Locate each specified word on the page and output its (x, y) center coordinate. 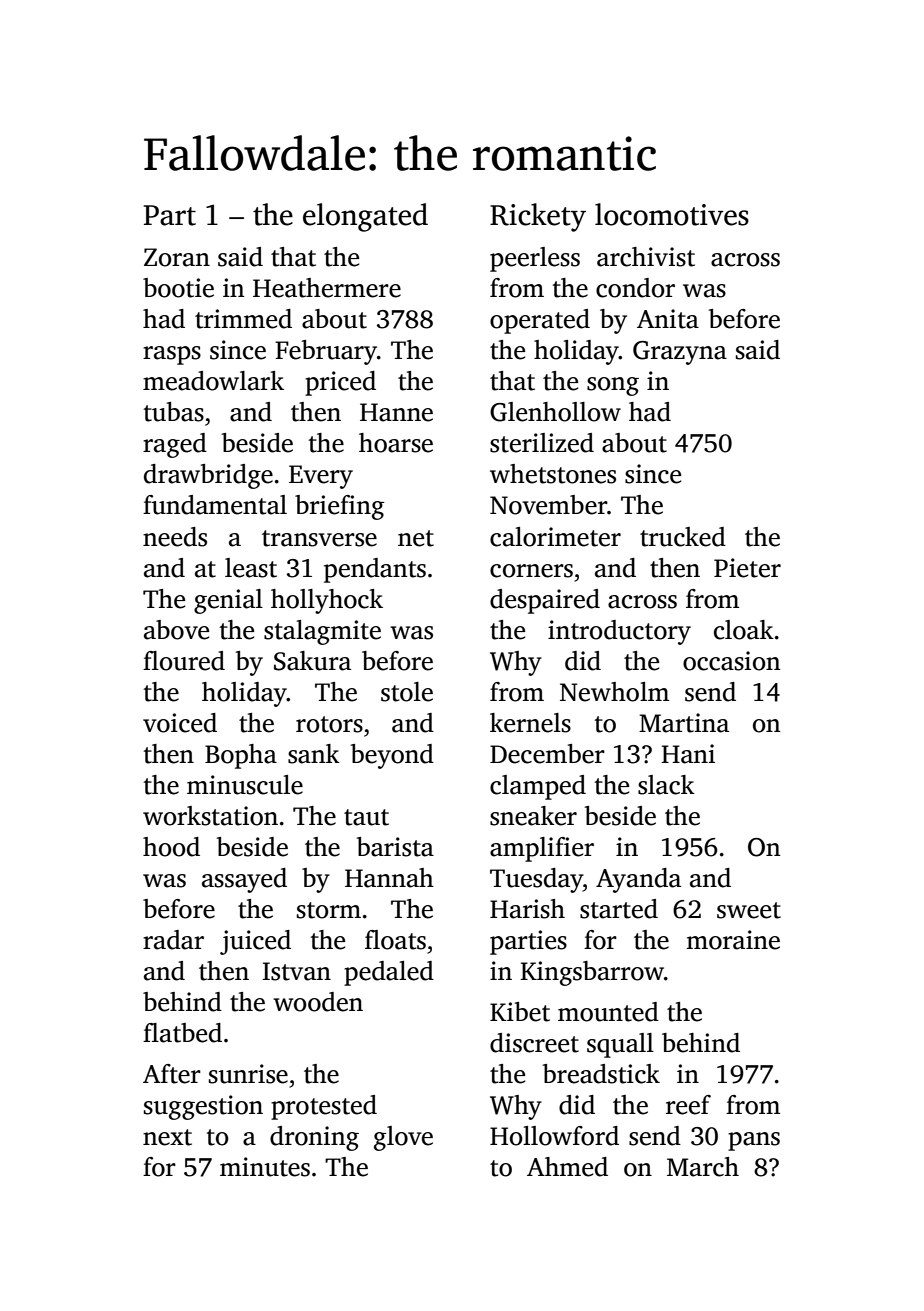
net (416, 538)
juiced (255, 942)
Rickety (538, 217)
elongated (365, 217)
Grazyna (680, 353)
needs (175, 537)
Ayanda (638, 880)
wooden (318, 1002)
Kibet (520, 1012)
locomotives (672, 214)
